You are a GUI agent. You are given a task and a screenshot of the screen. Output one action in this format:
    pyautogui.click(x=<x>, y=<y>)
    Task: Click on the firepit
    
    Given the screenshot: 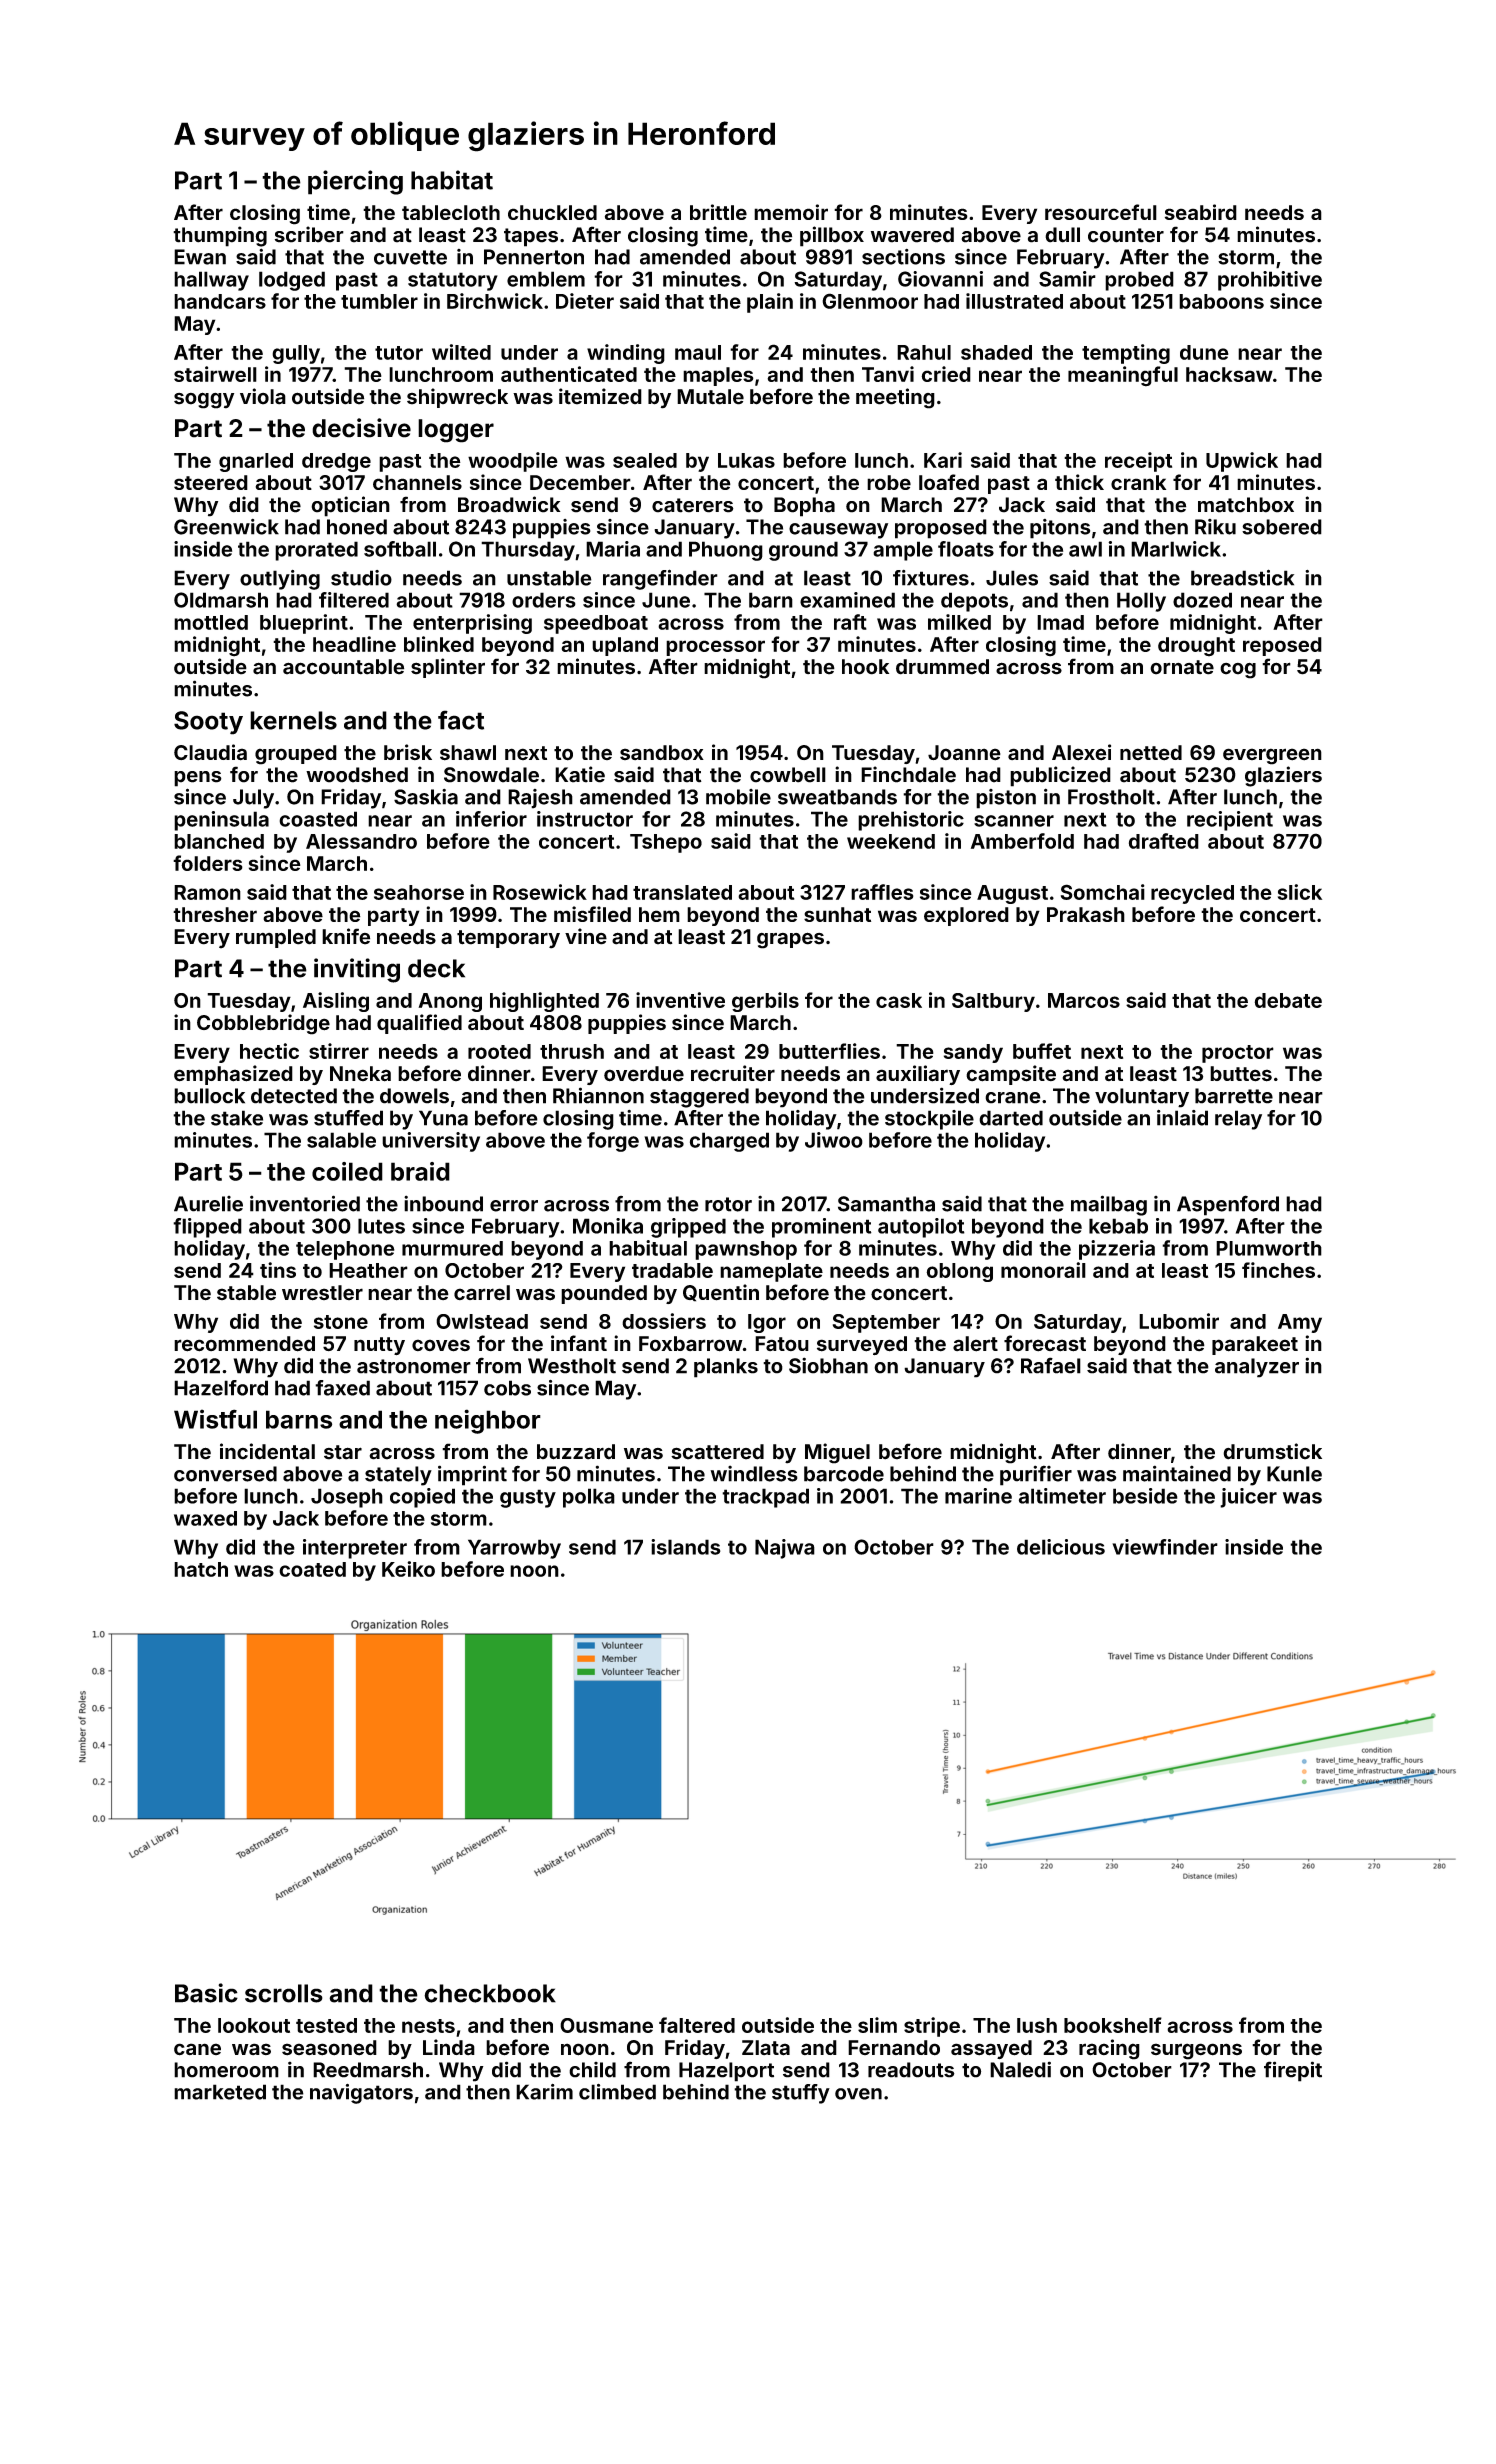 What is the action you would take?
    pyautogui.click(x=1293, y=2071)
